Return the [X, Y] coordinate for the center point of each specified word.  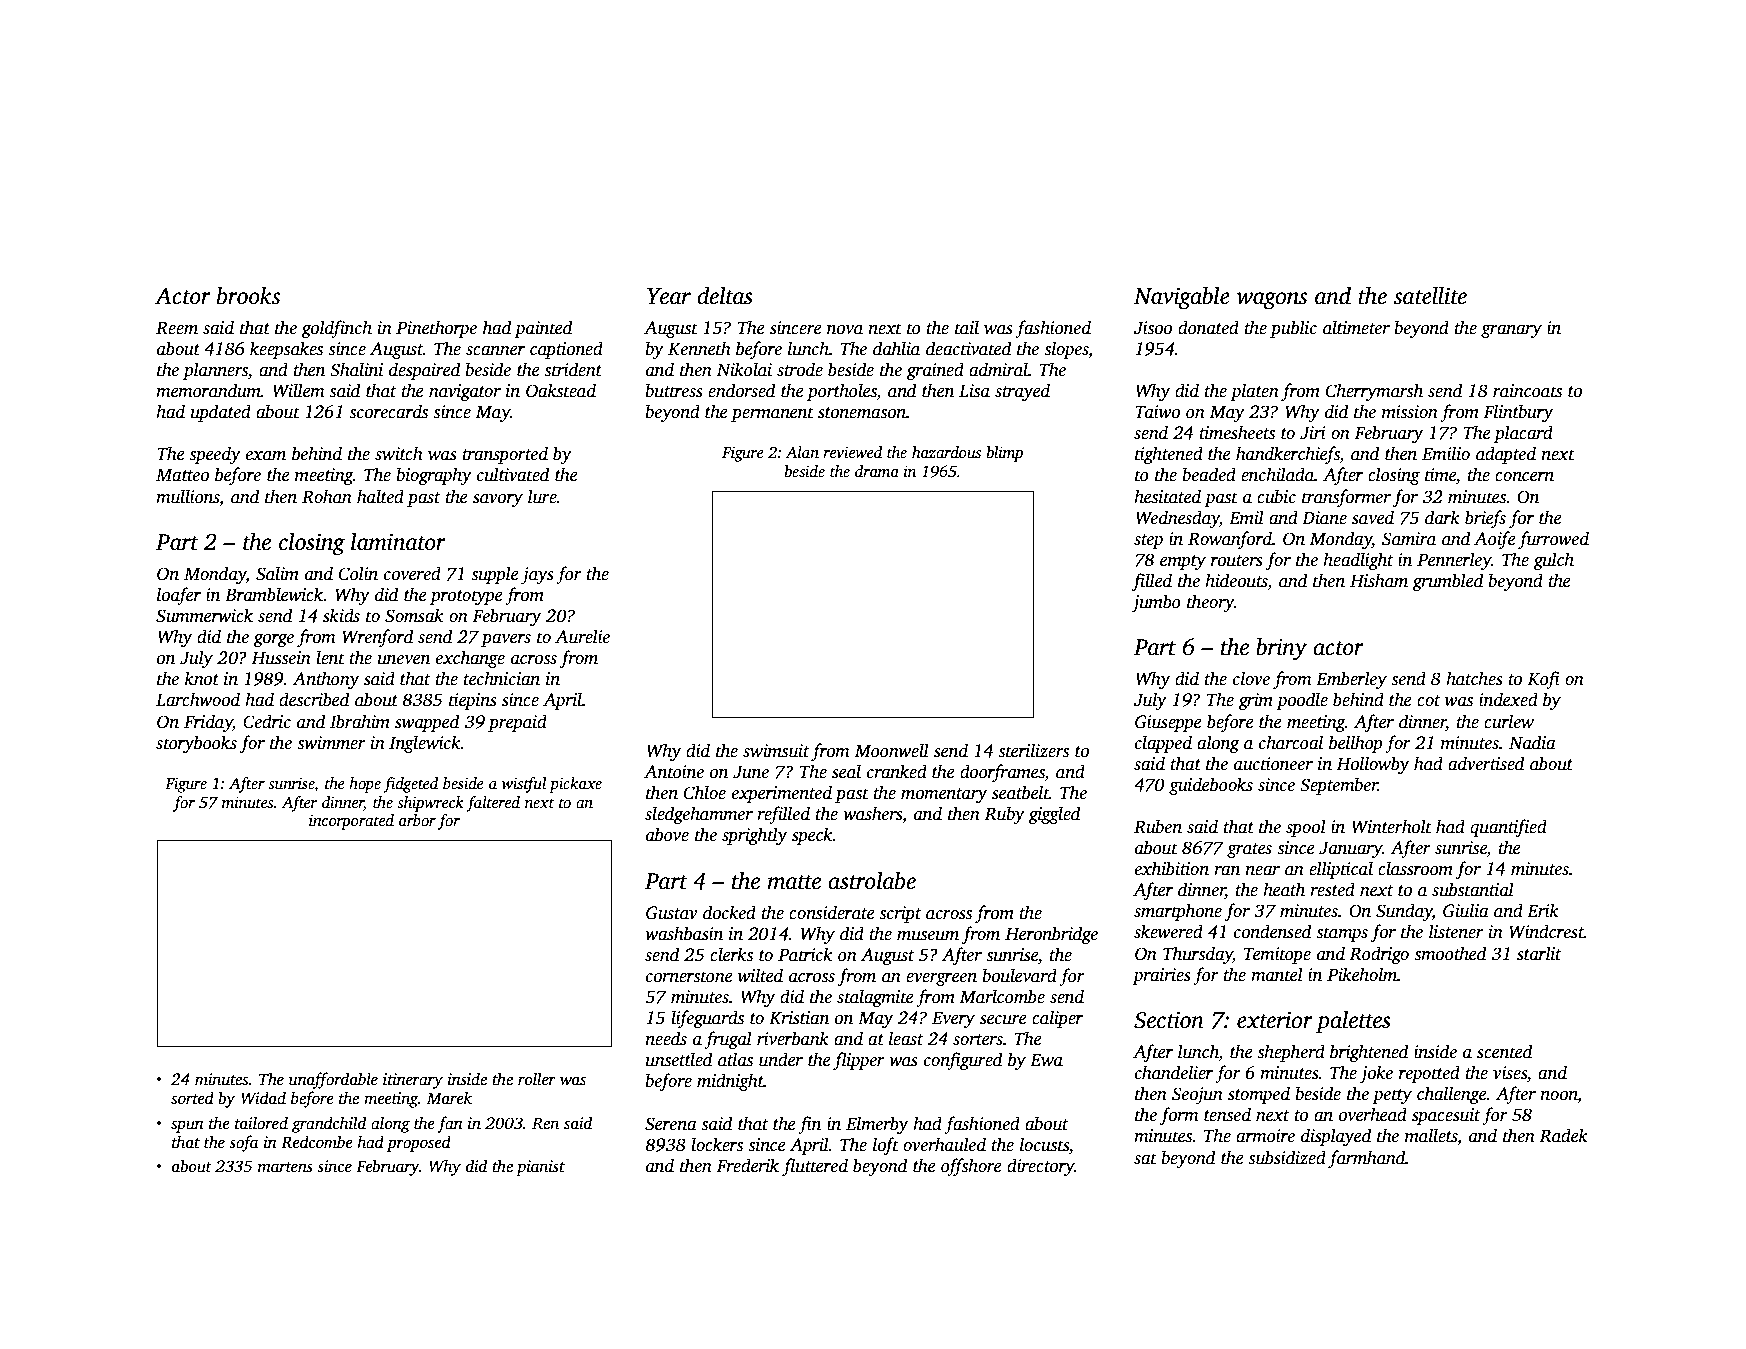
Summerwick [204, 615]
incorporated [351, 822]
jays [537, 575]
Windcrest [1546, 931]
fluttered [815, 1167]
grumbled [1447, 582]
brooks [248, 295]
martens [285, 1167]
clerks [731, 954]
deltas [725, 295]
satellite [1430, 296]
